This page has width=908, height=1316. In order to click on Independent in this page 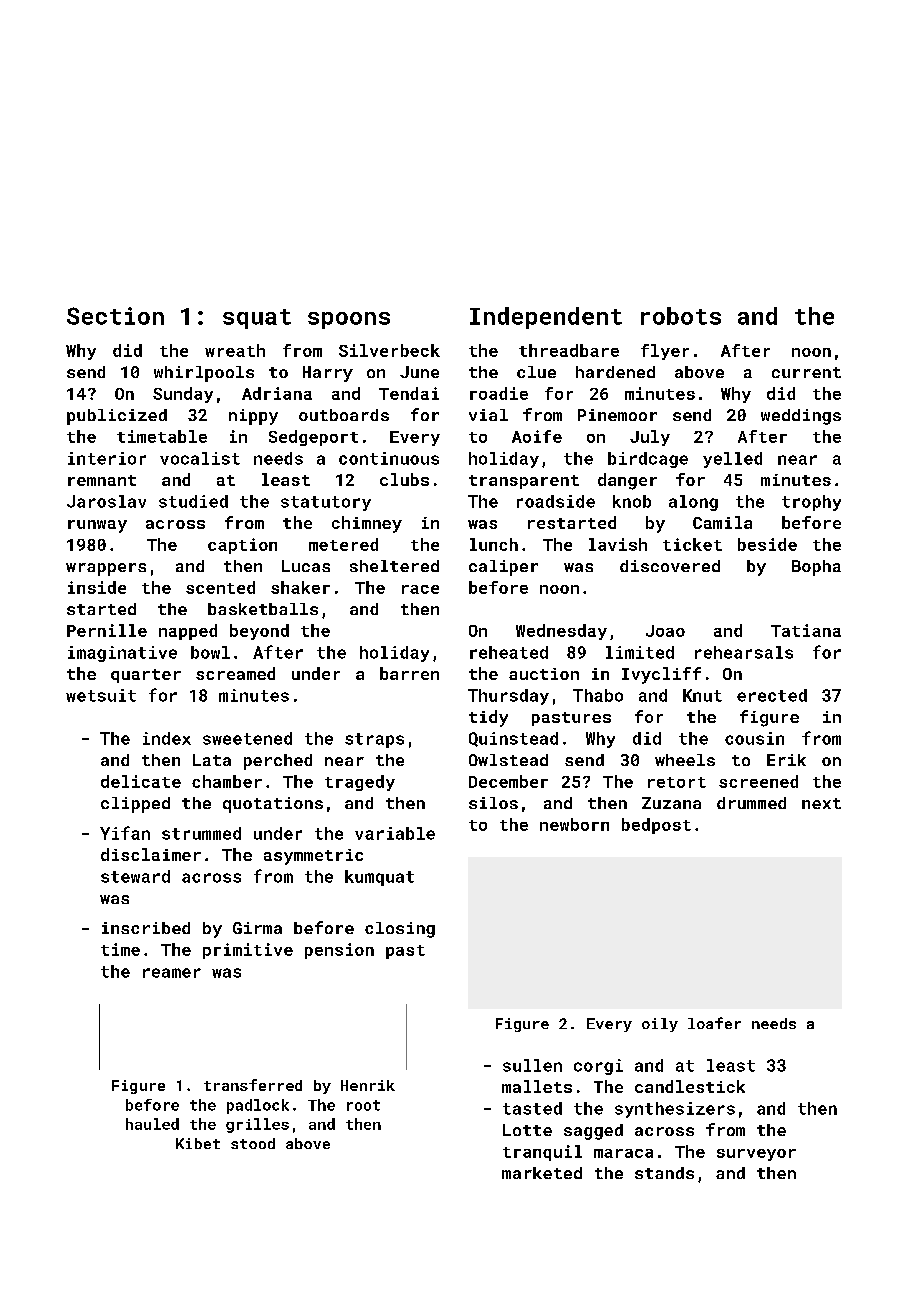, I will do `click(546, 318)`.
